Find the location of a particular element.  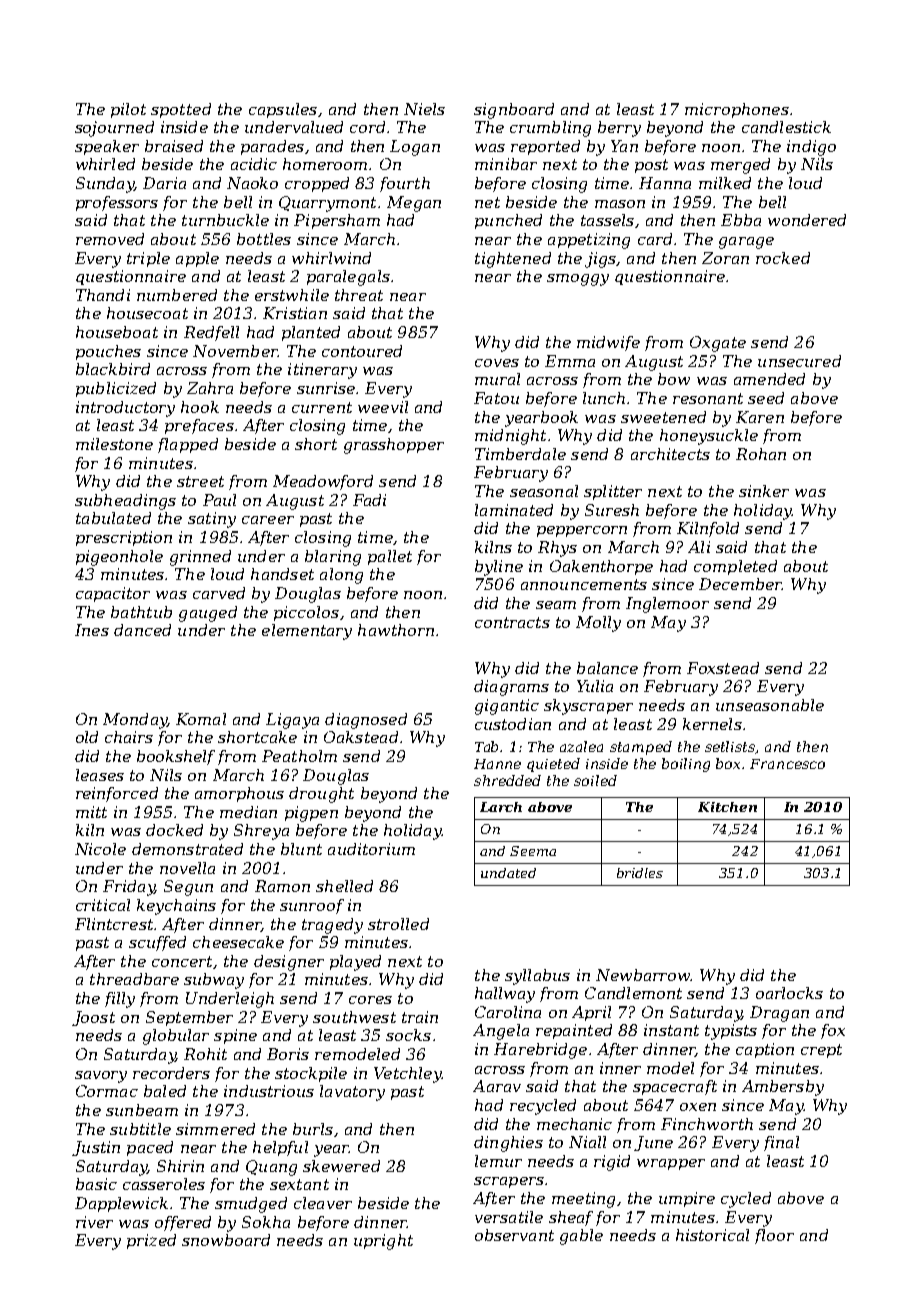

upright is located at coordinates (383, 1242).
